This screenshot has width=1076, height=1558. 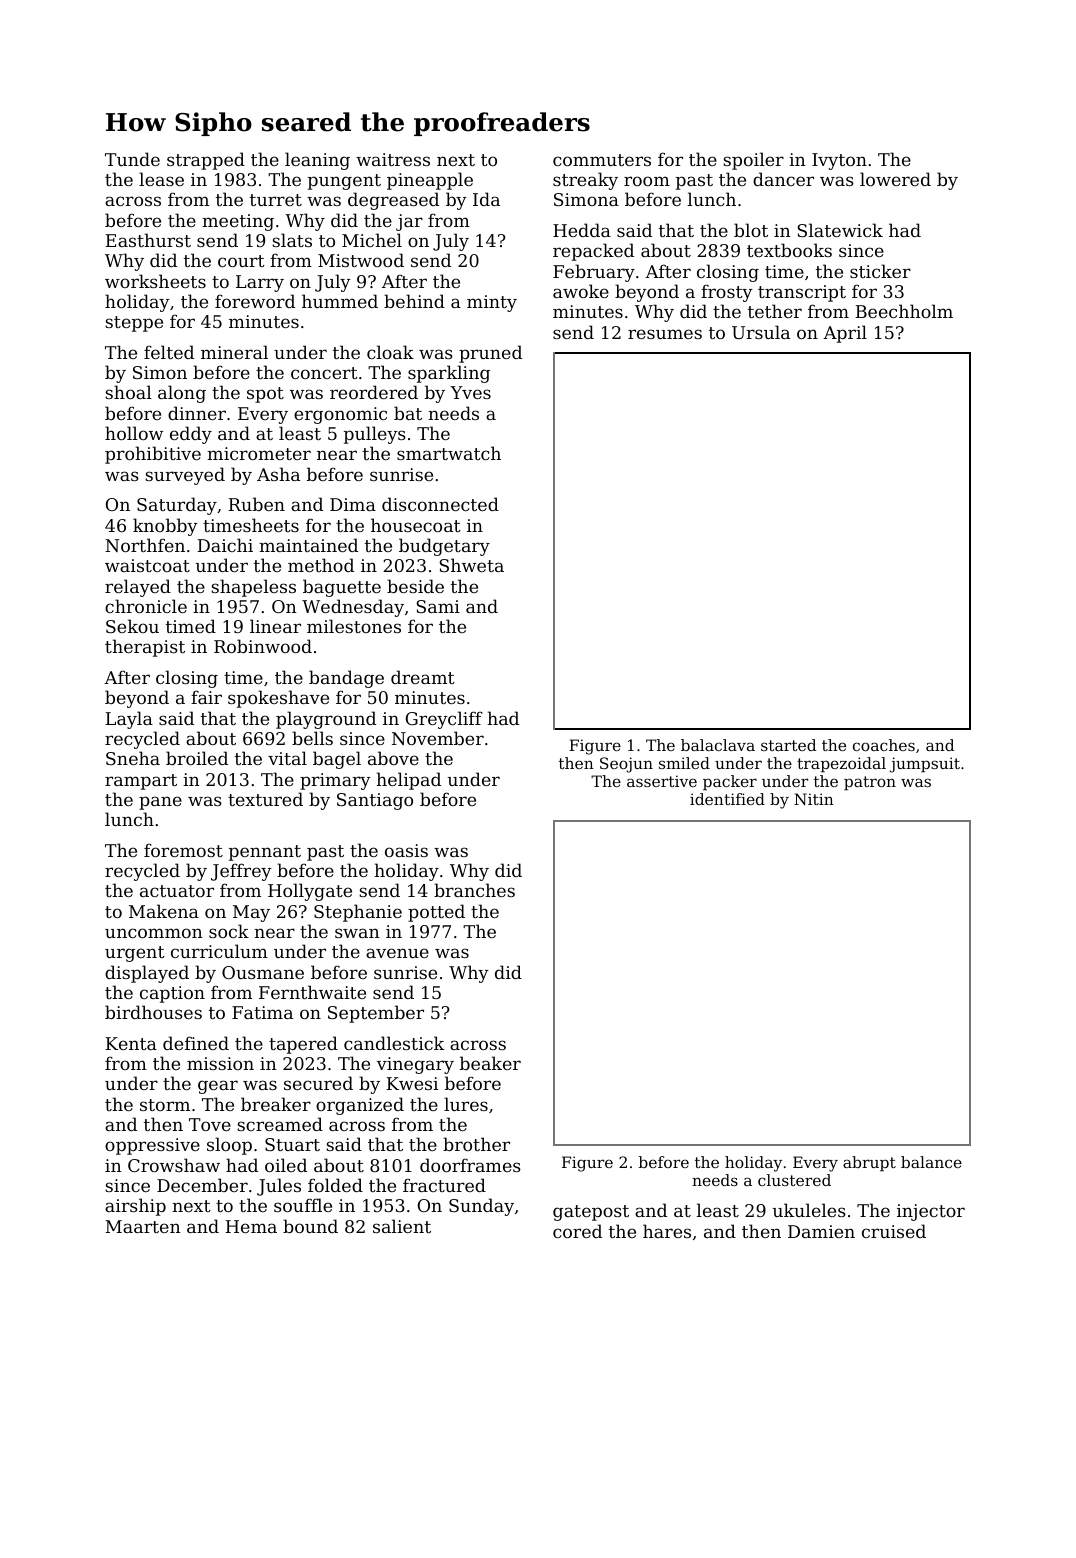 What do you see at coordinates (924, 765) in the screenshot?
I see `jumpsuit` at bounding box center [924, 765].
